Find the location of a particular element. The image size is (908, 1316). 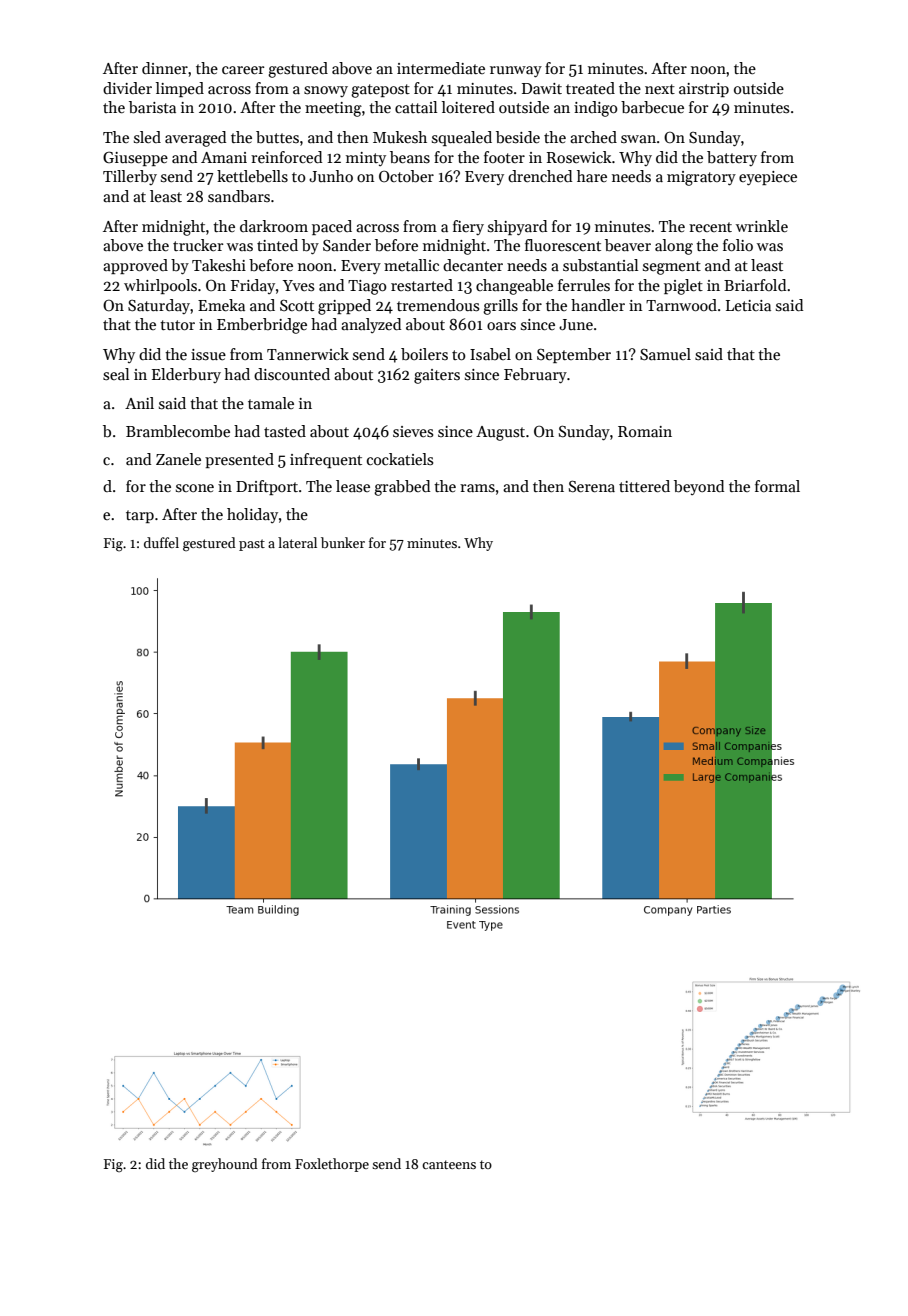

bunker is located at coordinates (343, 542).
